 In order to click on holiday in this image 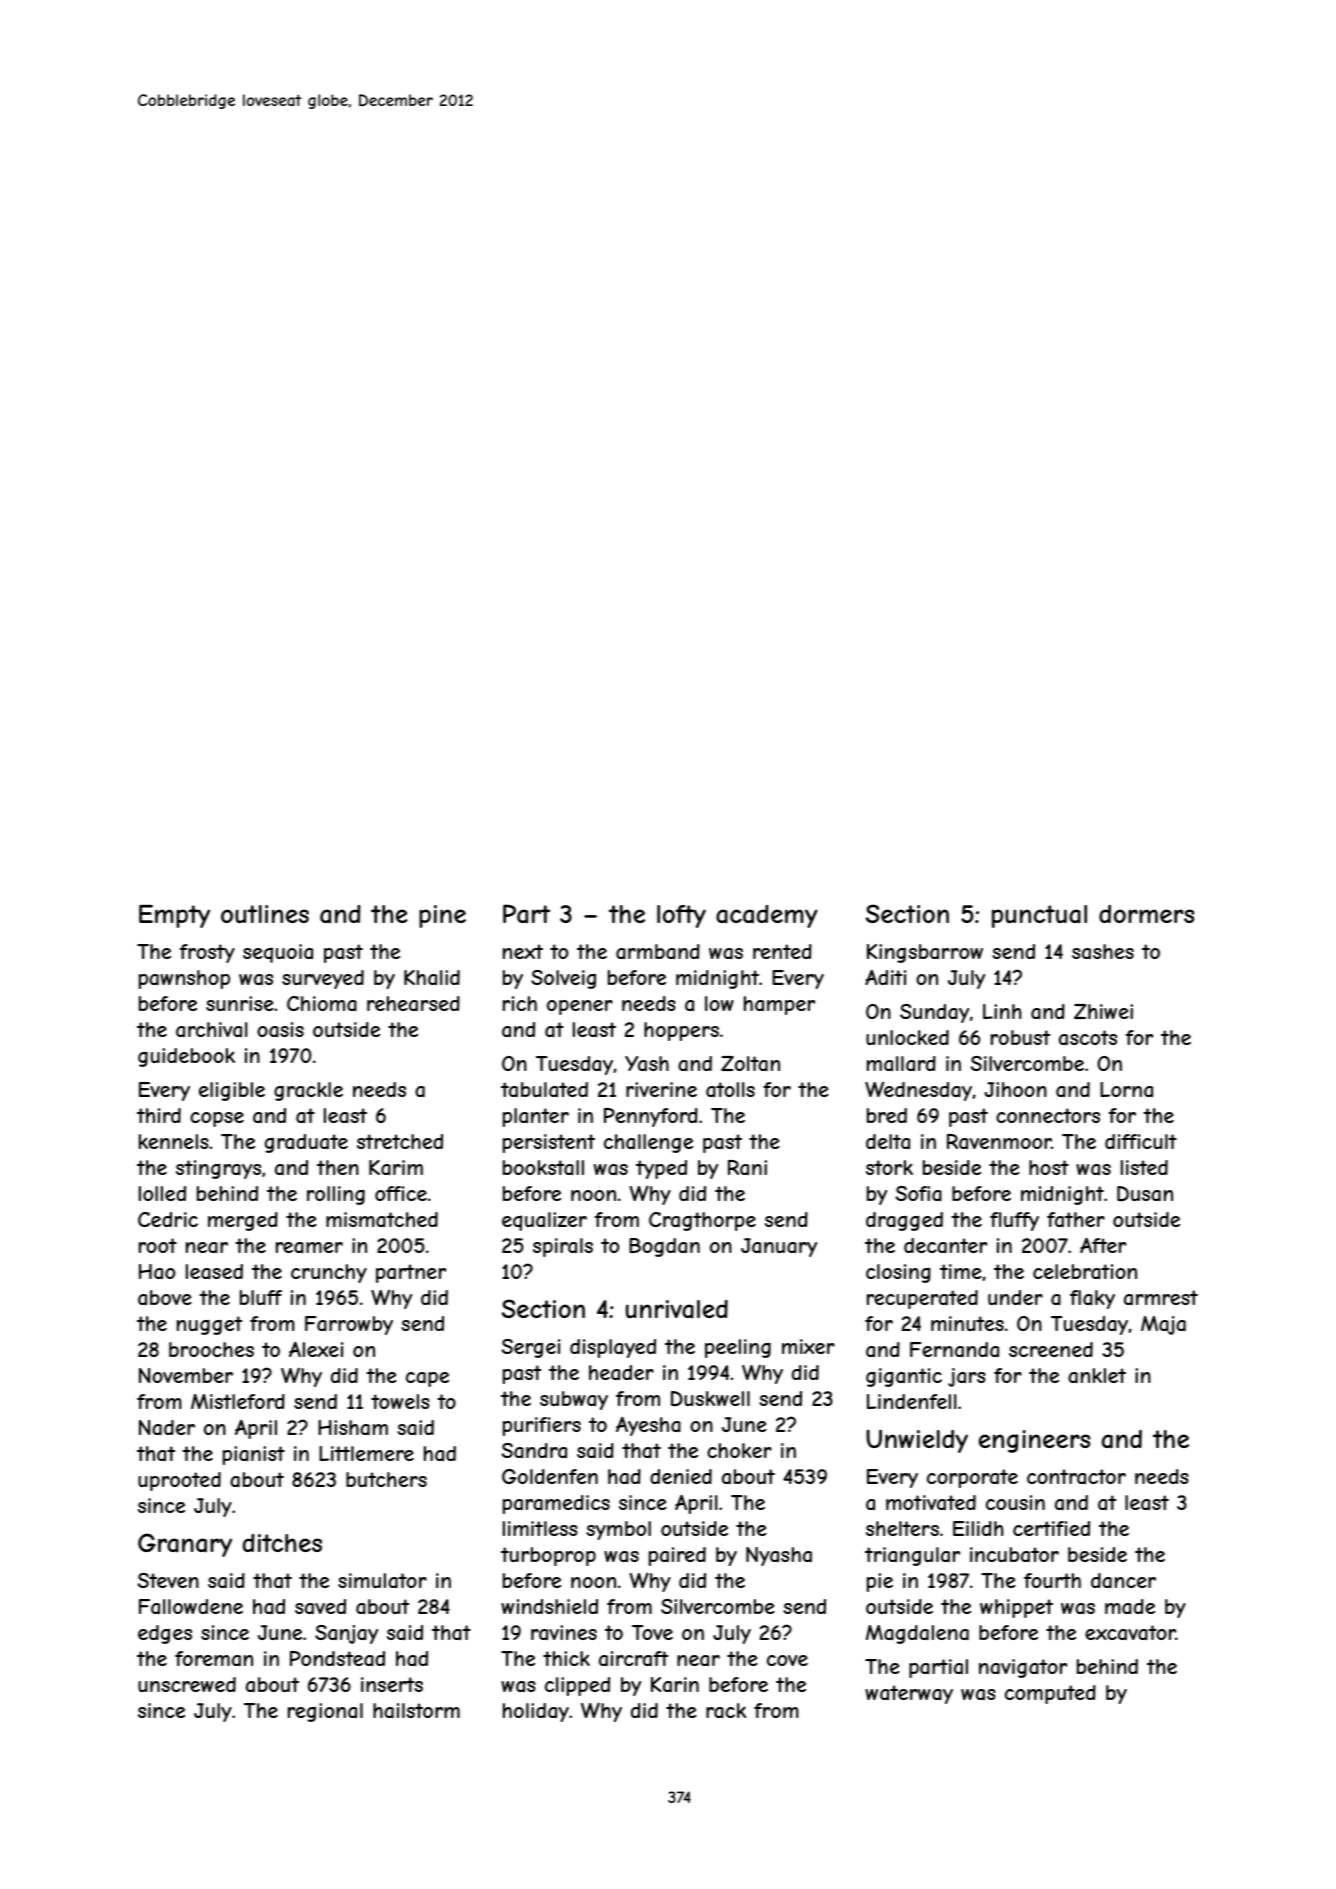, I will do `click(536, 1712)`.
